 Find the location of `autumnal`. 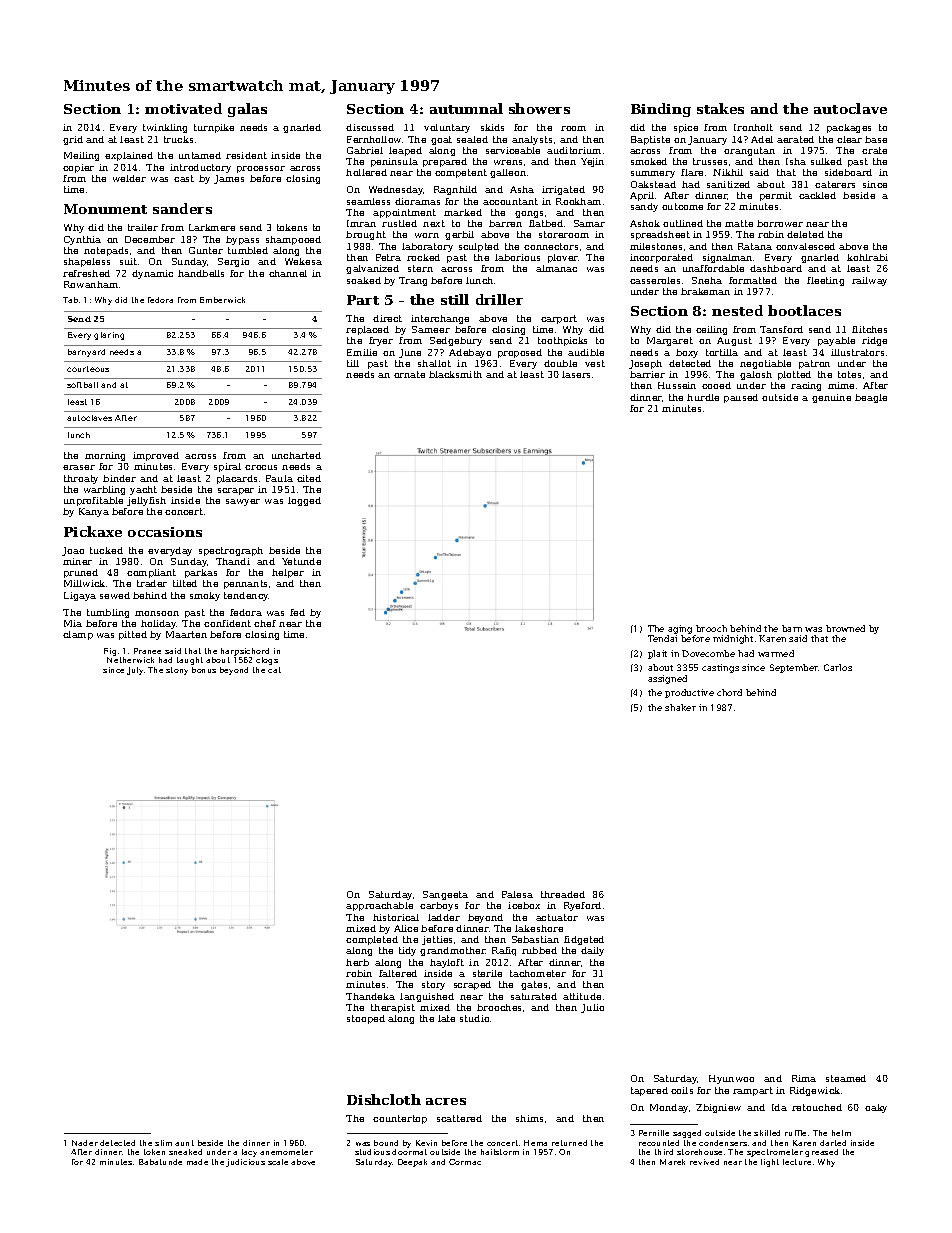

autumnal is located at coordinates (466, 108).
